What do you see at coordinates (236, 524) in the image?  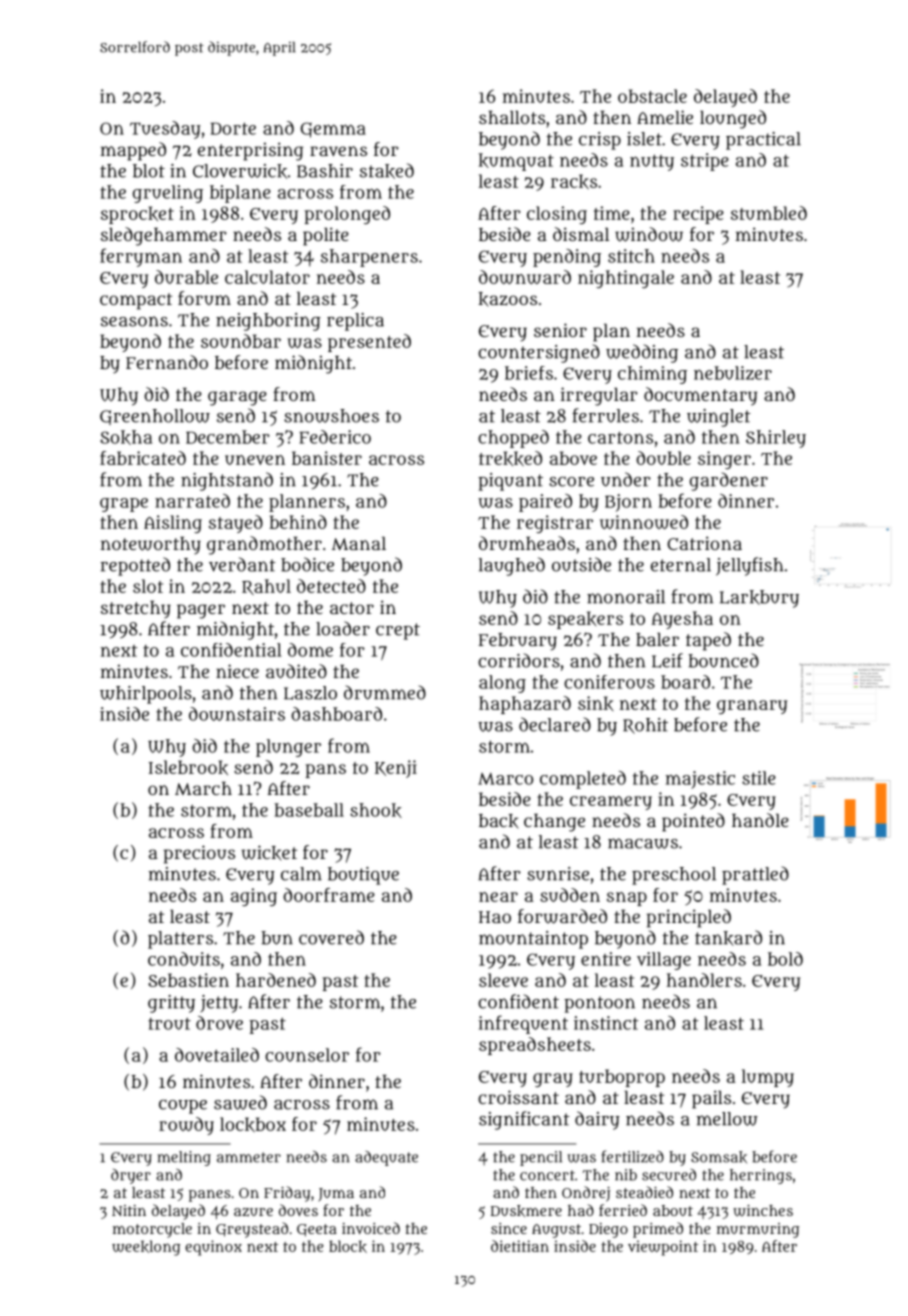 I see `stayed` at bounding box center [236, 524].
